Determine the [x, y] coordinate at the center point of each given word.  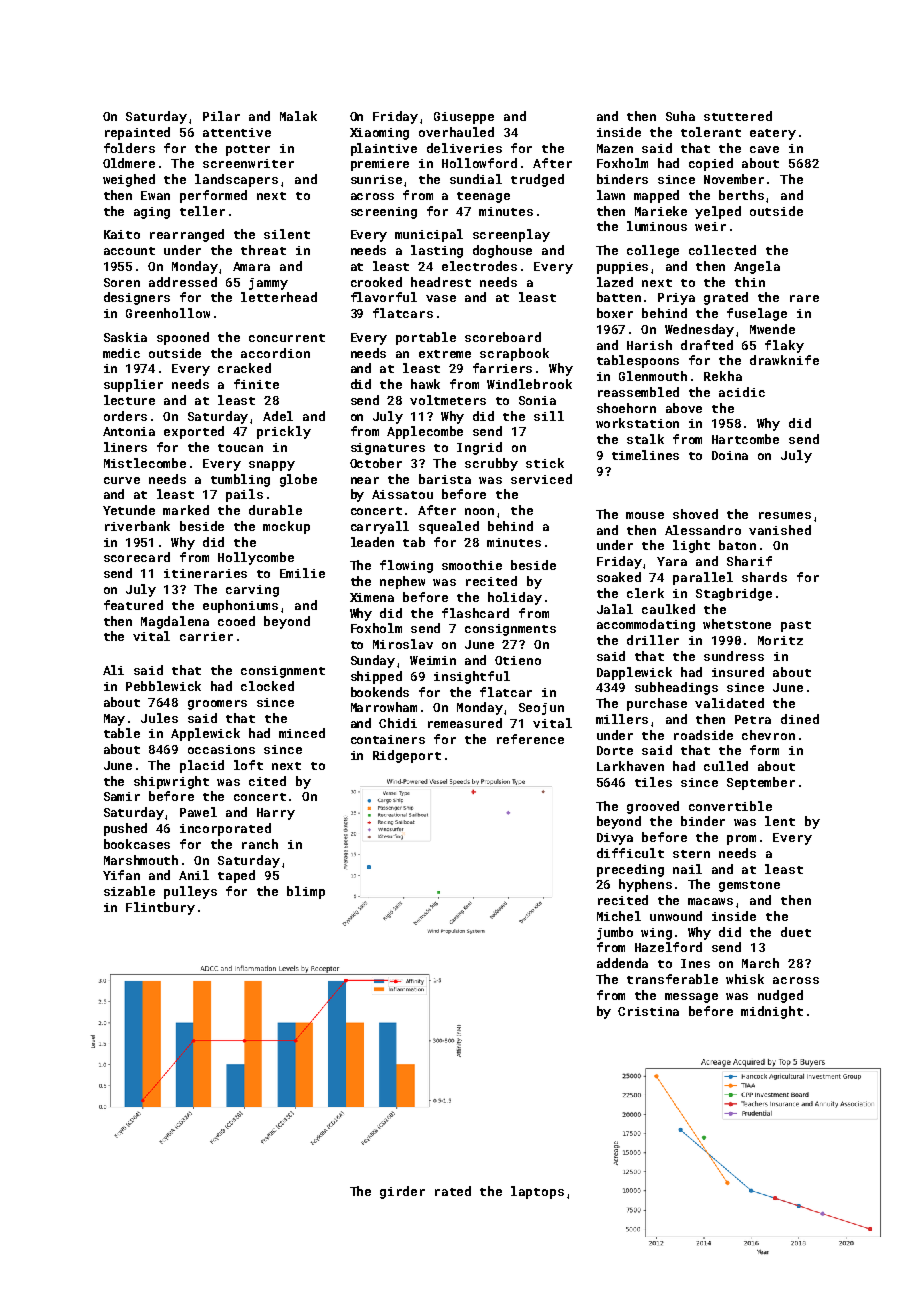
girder [402, 1192]
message [691, 998]
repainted [137, 133]
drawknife [784, 360]
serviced [541, 479]
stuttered [738, 116]
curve [122, 480]
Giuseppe [464, 118]
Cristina [648, 1011]
